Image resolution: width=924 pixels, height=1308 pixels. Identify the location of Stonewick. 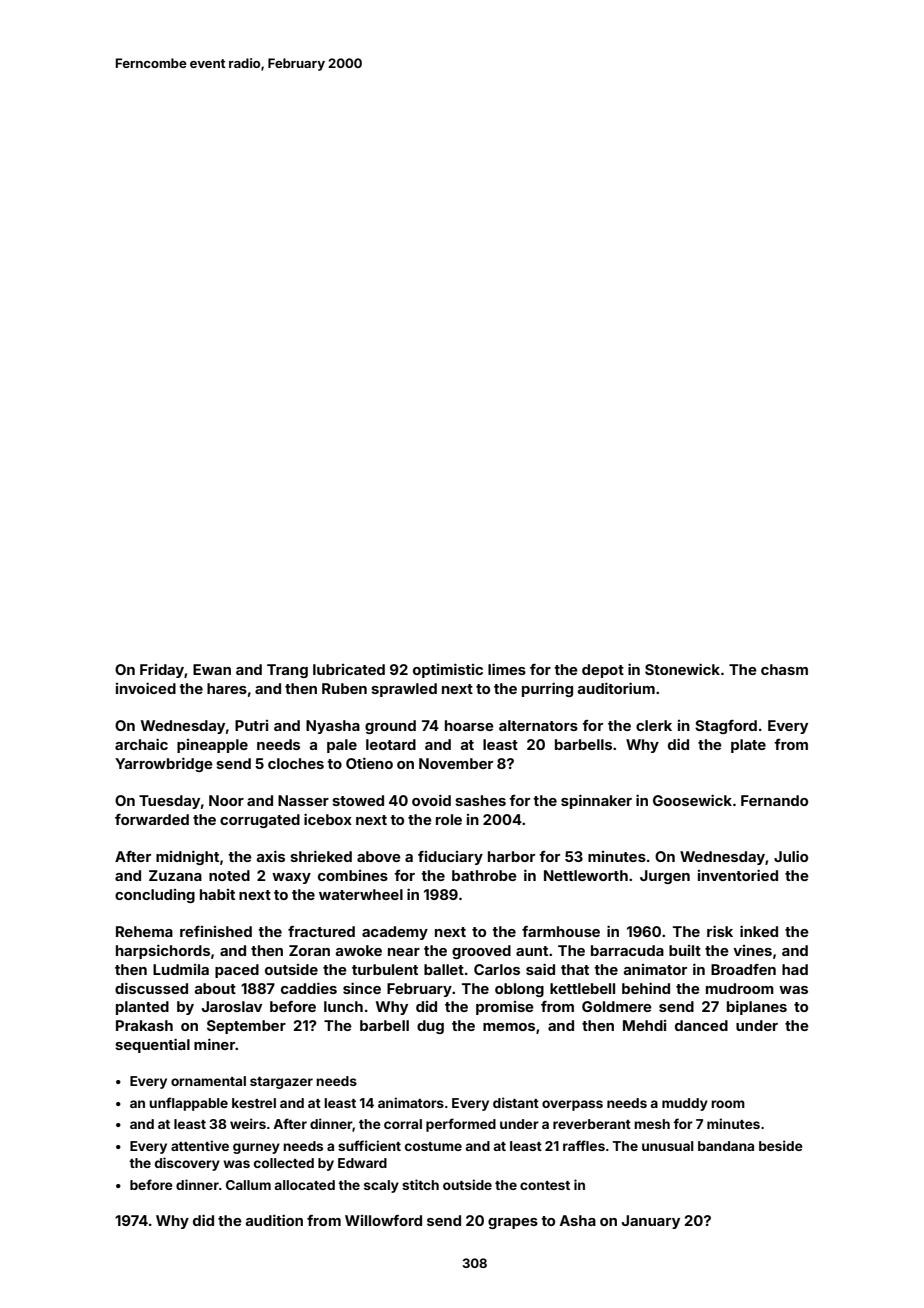
(682, 669).
